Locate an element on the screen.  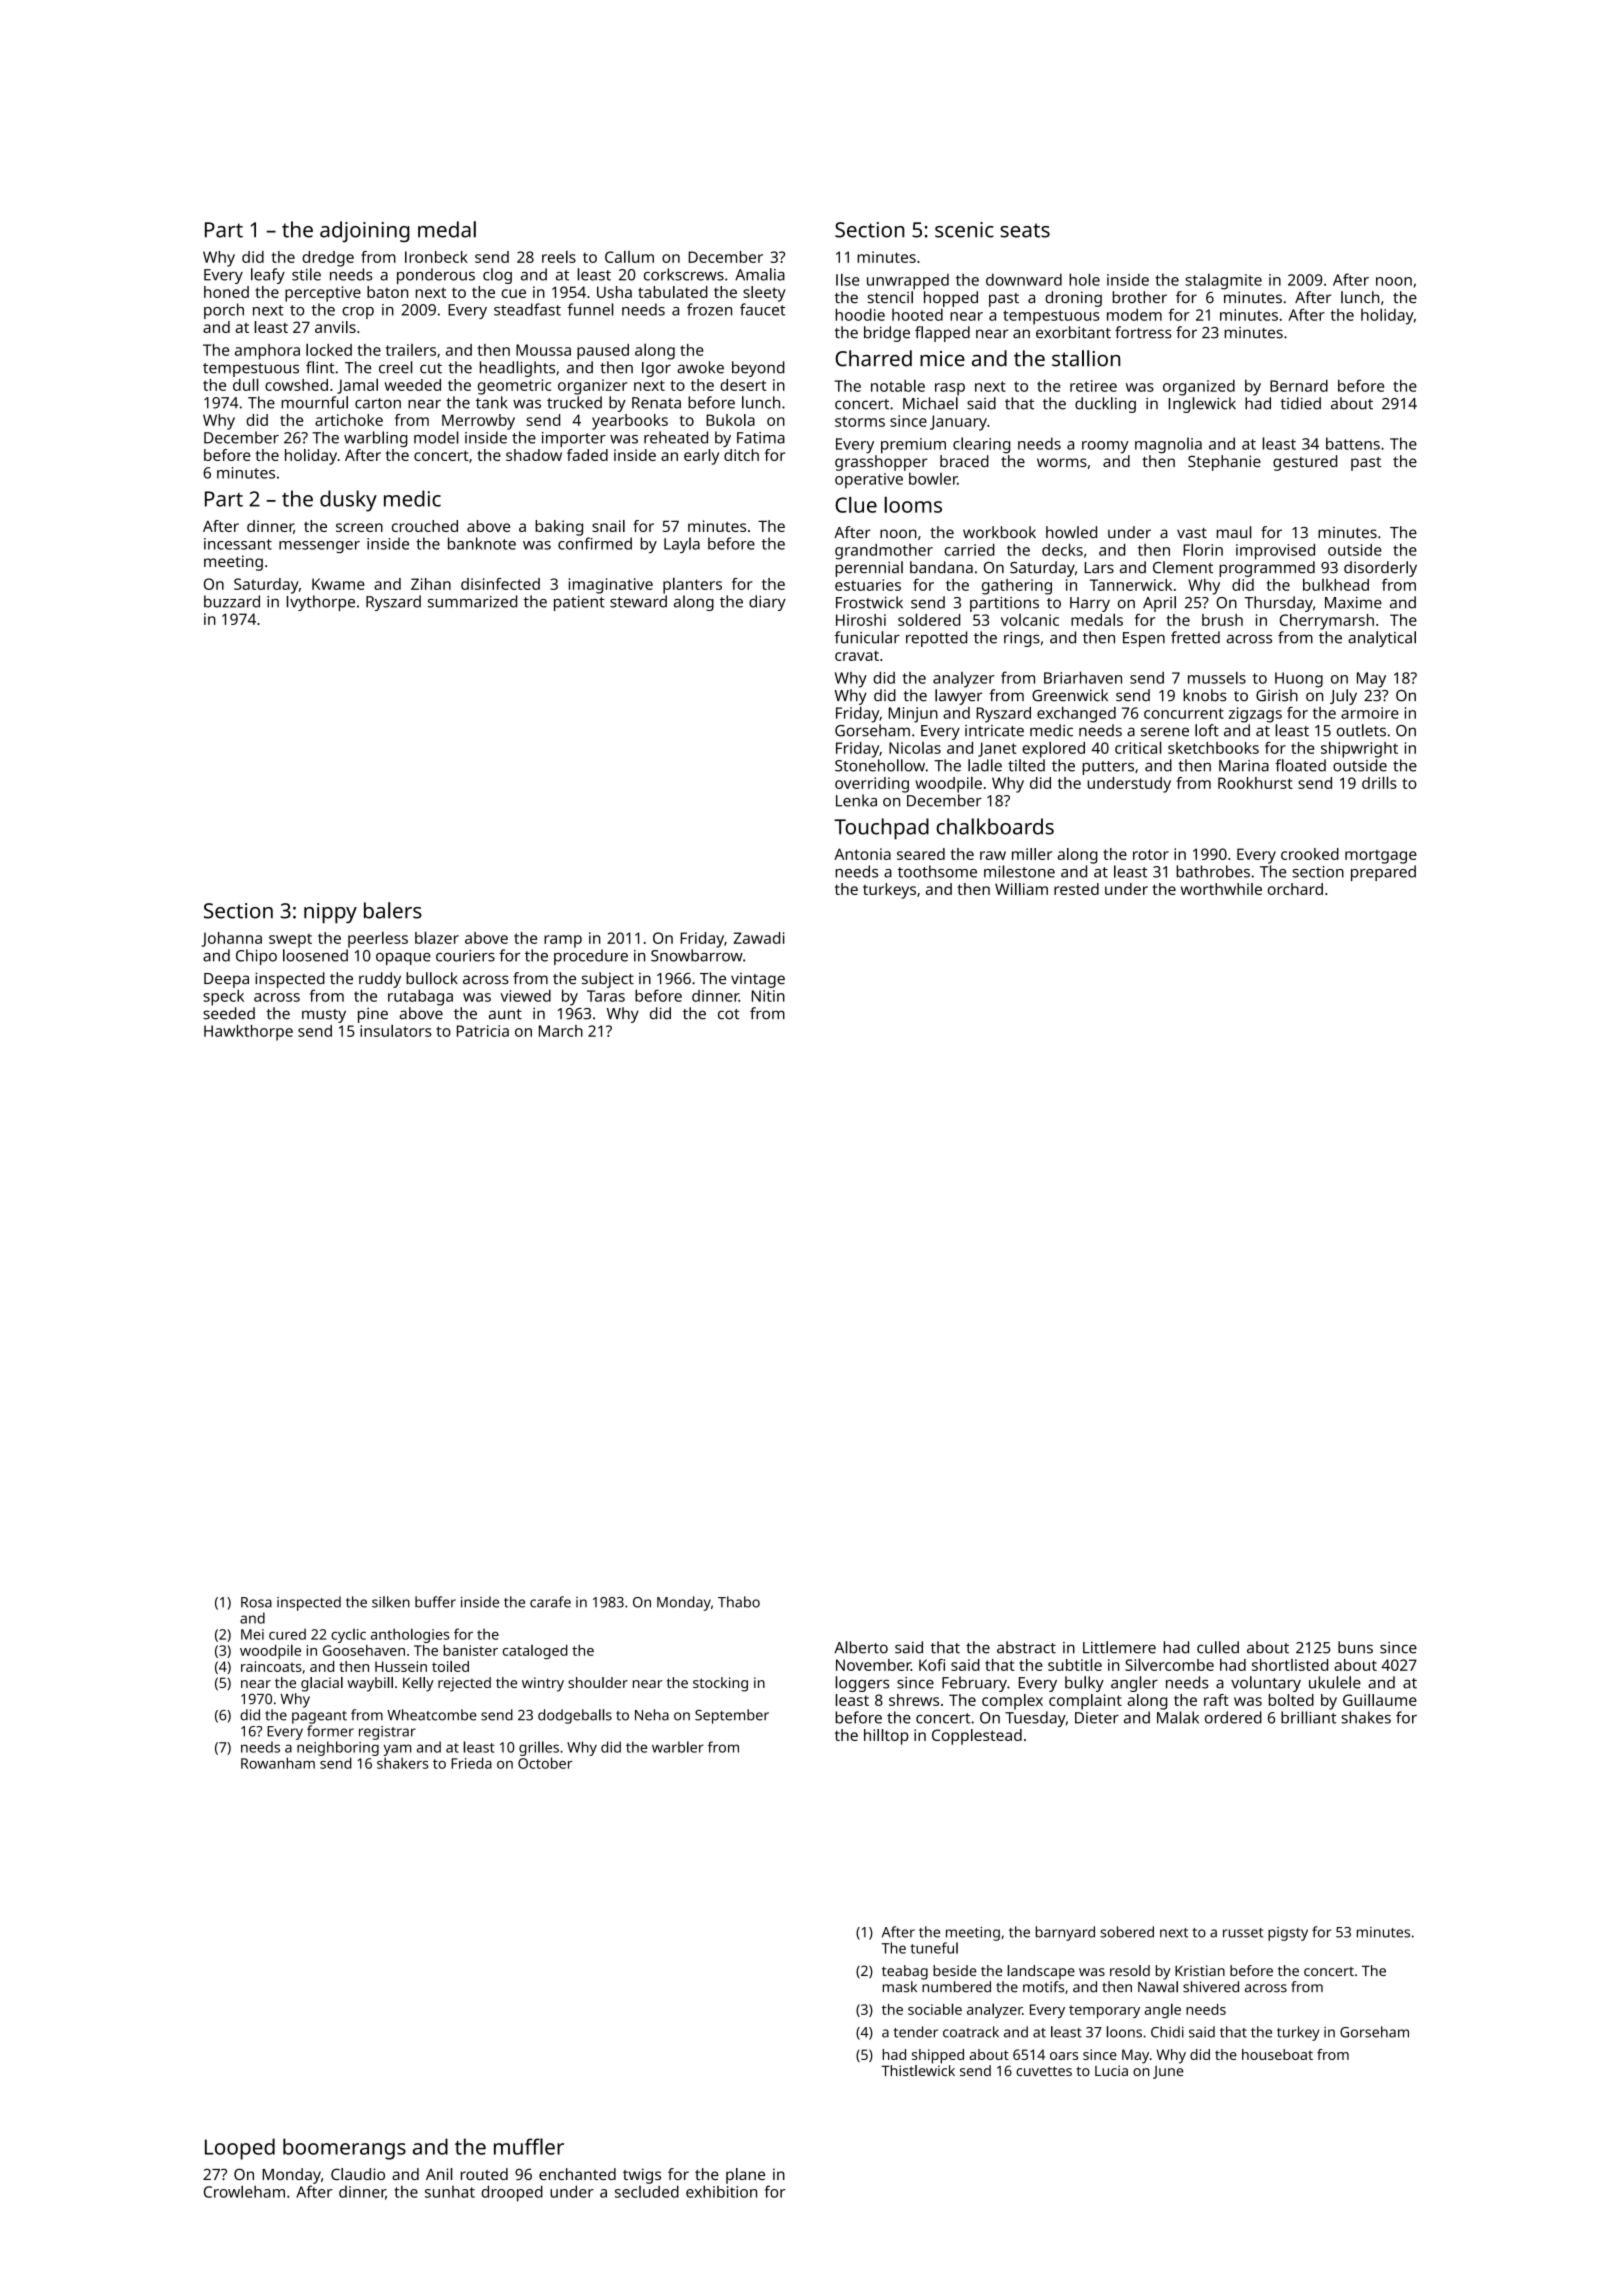
shakes is located at coordinates (1366, 1717).
